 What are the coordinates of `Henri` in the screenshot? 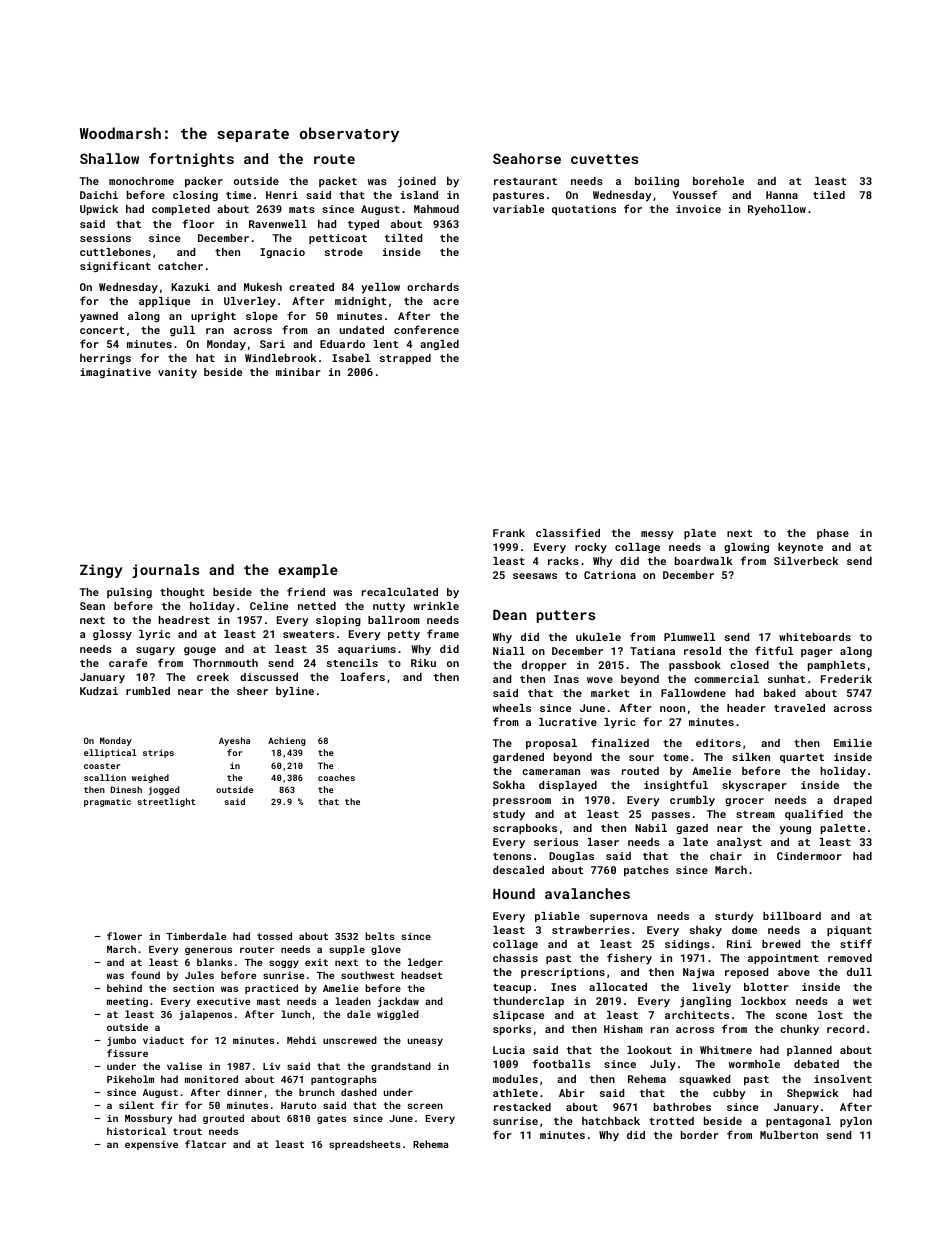 It's located at (282, 195).
